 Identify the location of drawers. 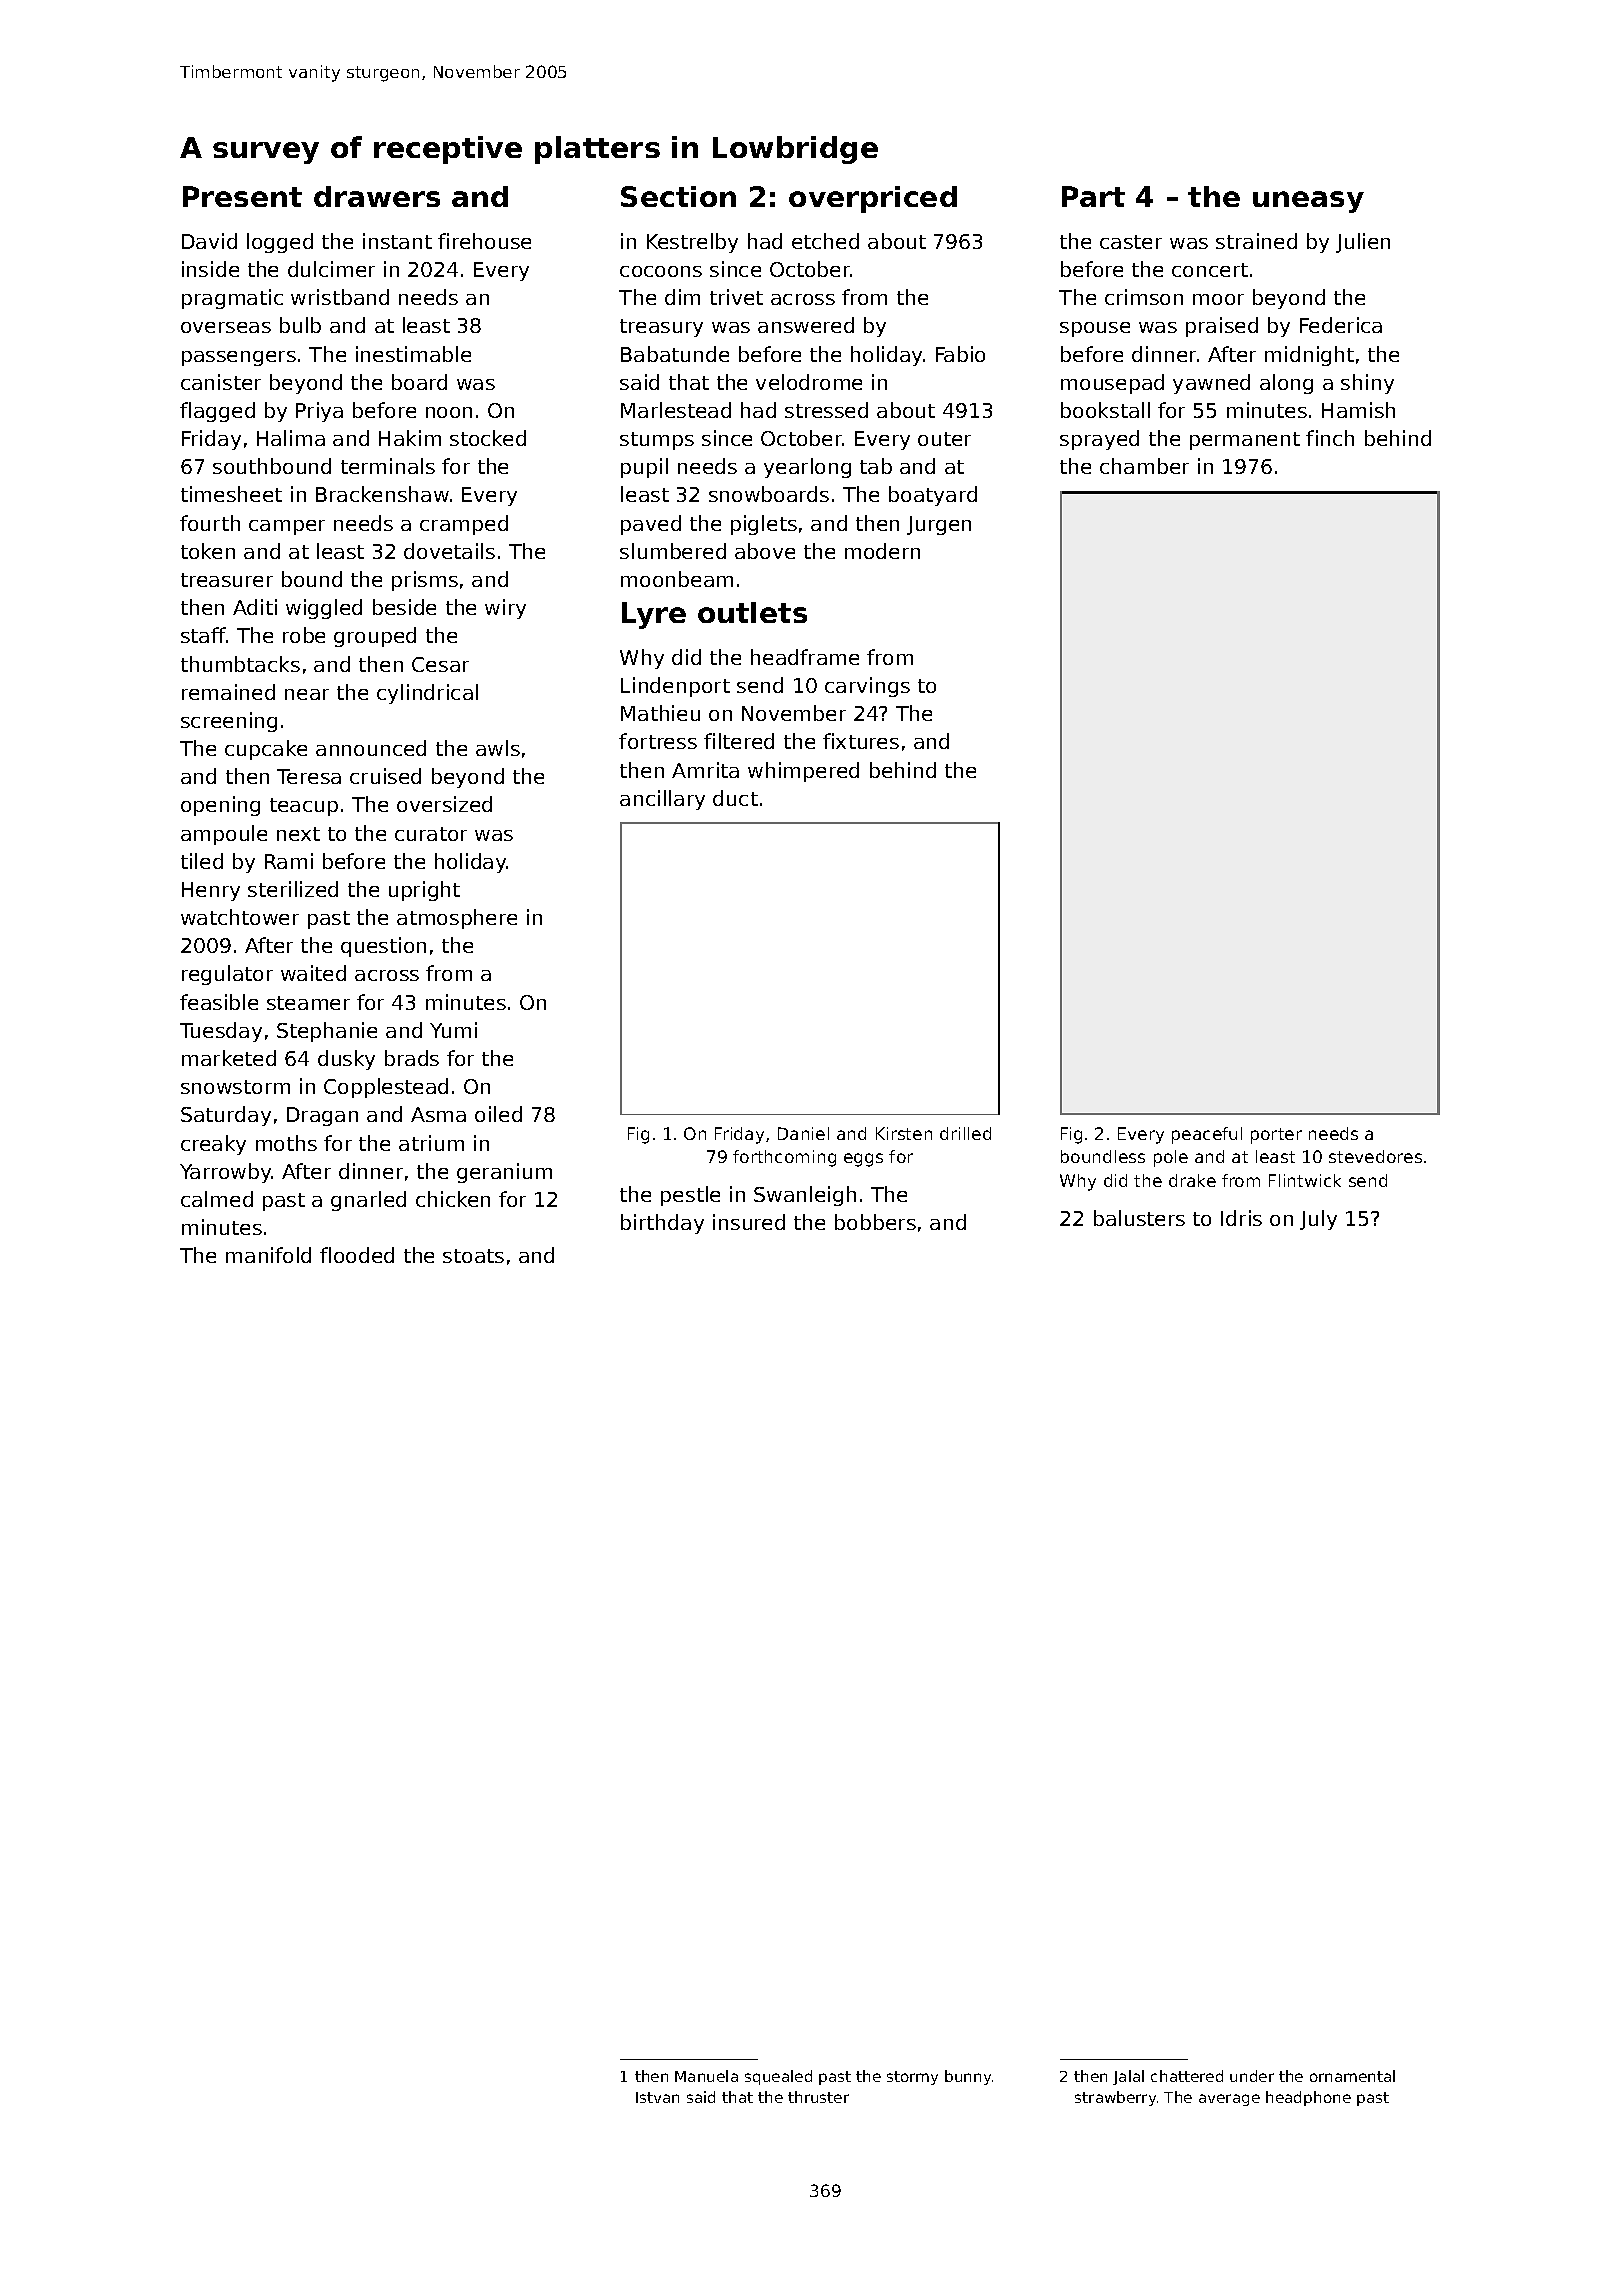
(377, 196).
